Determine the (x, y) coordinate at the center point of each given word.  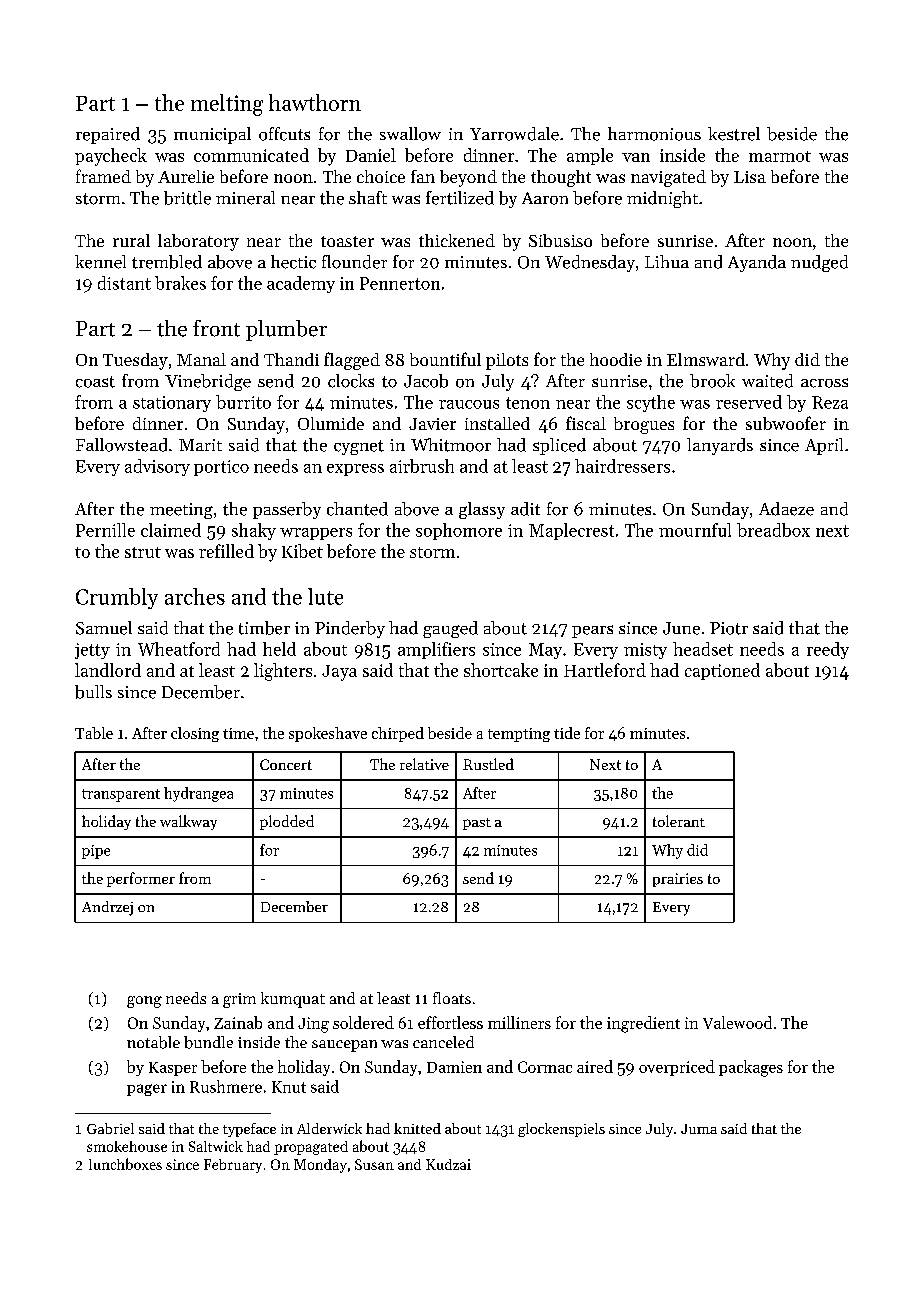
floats (452, 998)
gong (144, 1002)
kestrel (734, 134)
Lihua (667, 261)
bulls (93, 692)
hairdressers (622, 466)
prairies (678, 880)
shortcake (501, 670)
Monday (320, 1166)
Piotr (729, 628)
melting (227, 105)
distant (124, 283)
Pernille (105, 530)
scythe (651, 403)
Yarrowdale (514, 134)
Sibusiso (560, 240)
